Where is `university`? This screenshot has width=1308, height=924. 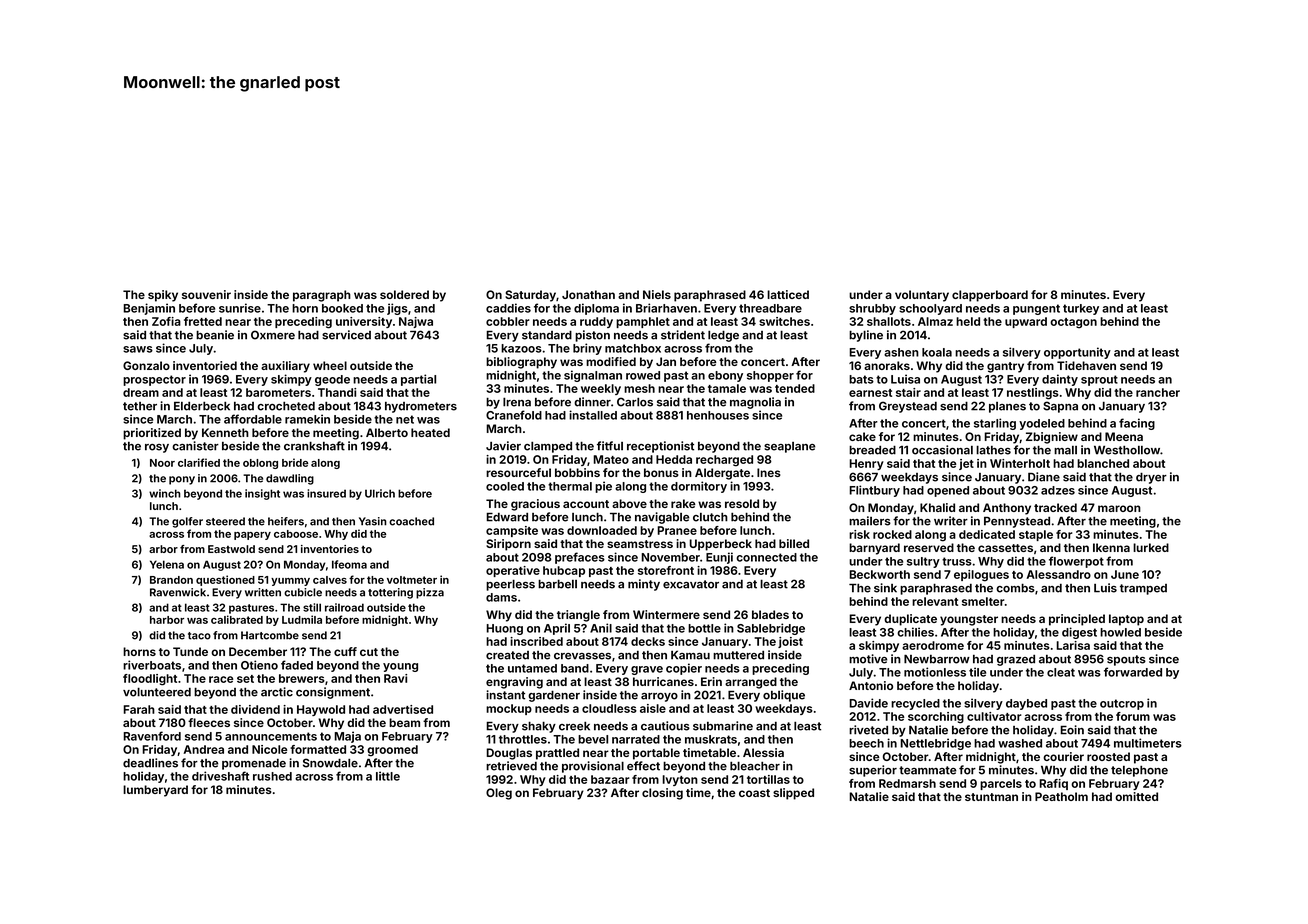
university is located at coordinates (364, 322).
